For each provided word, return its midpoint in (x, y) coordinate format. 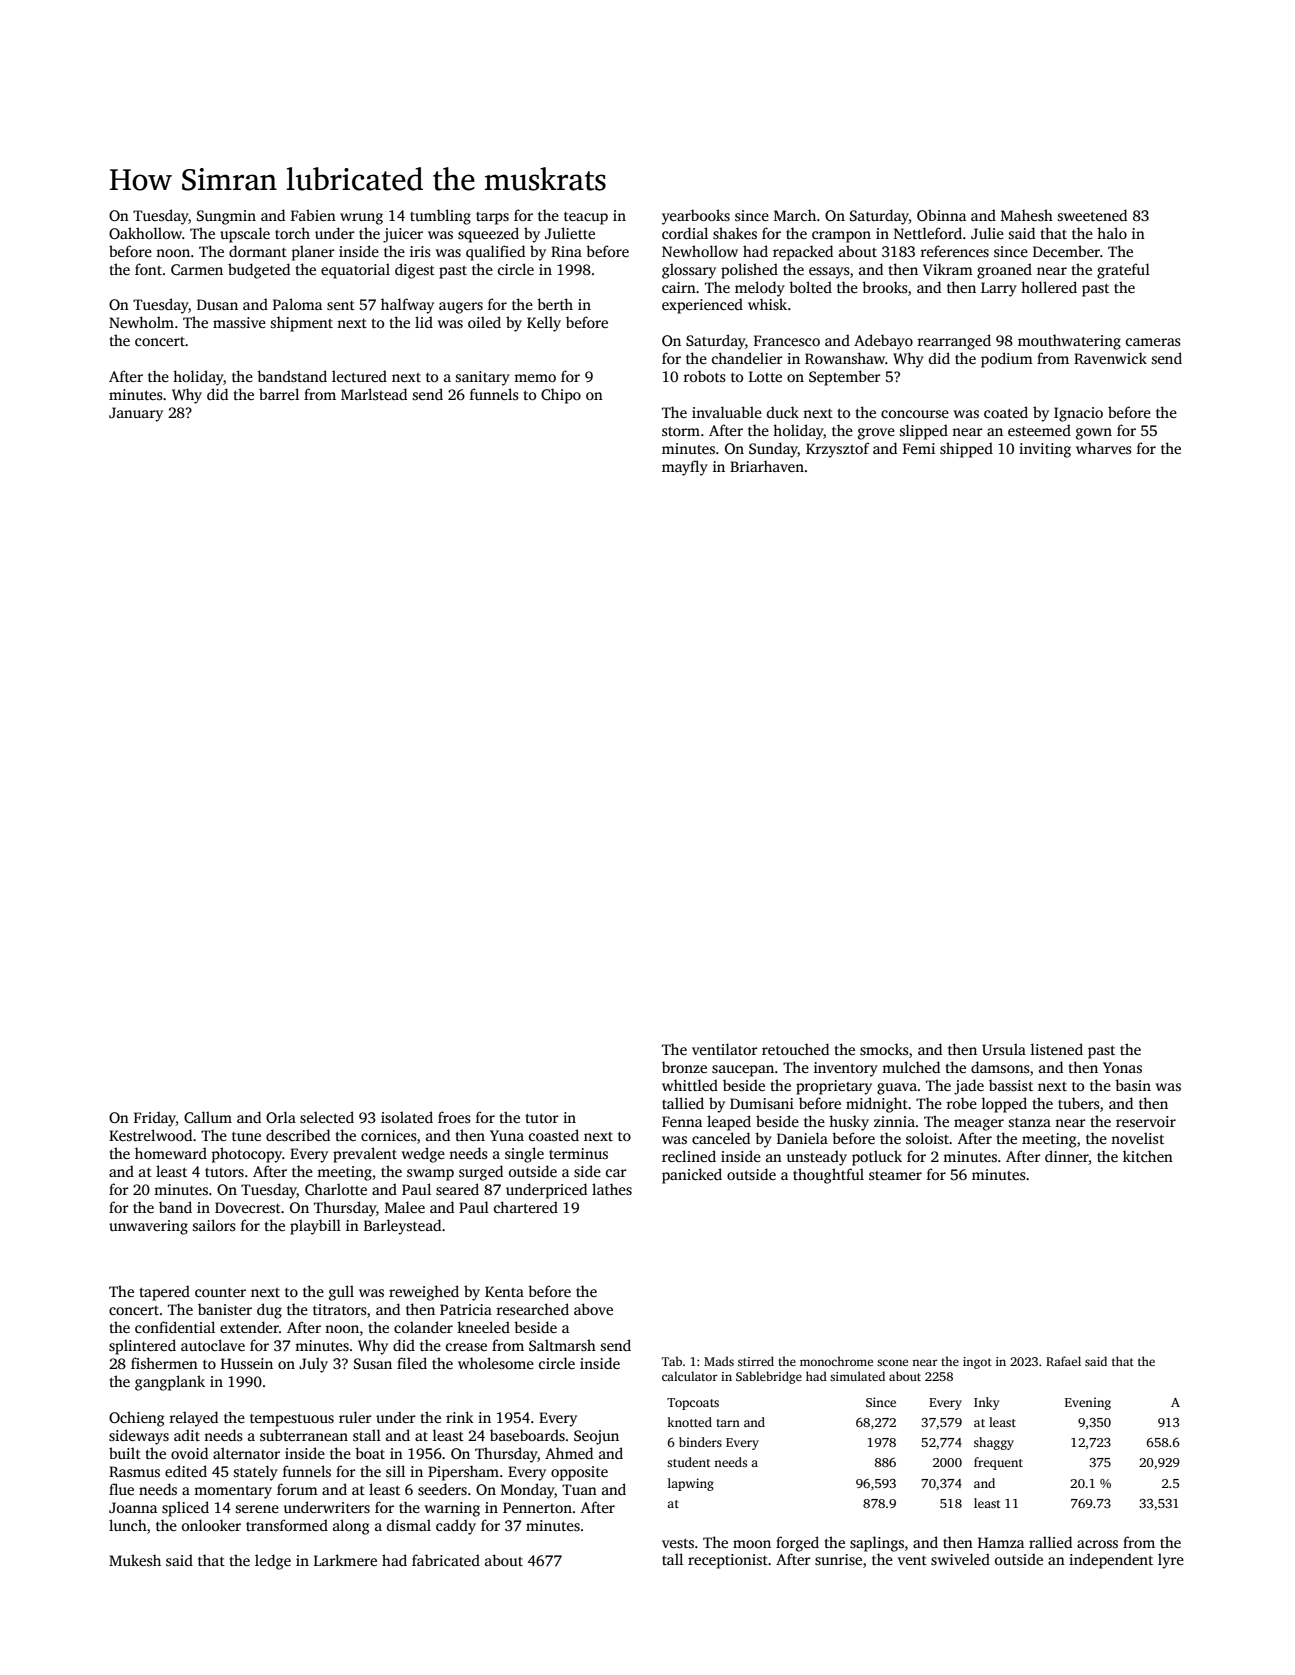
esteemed (1039, 430)
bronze (684, 1067)
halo (1112, 233)
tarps (492, 218)
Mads (719, 1361)
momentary (233, 1492)
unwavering (148, 1227)
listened (1057, 1049)
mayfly (685, 468)
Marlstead (374, 394)
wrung (361, 219)
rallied (1050, 1542)
